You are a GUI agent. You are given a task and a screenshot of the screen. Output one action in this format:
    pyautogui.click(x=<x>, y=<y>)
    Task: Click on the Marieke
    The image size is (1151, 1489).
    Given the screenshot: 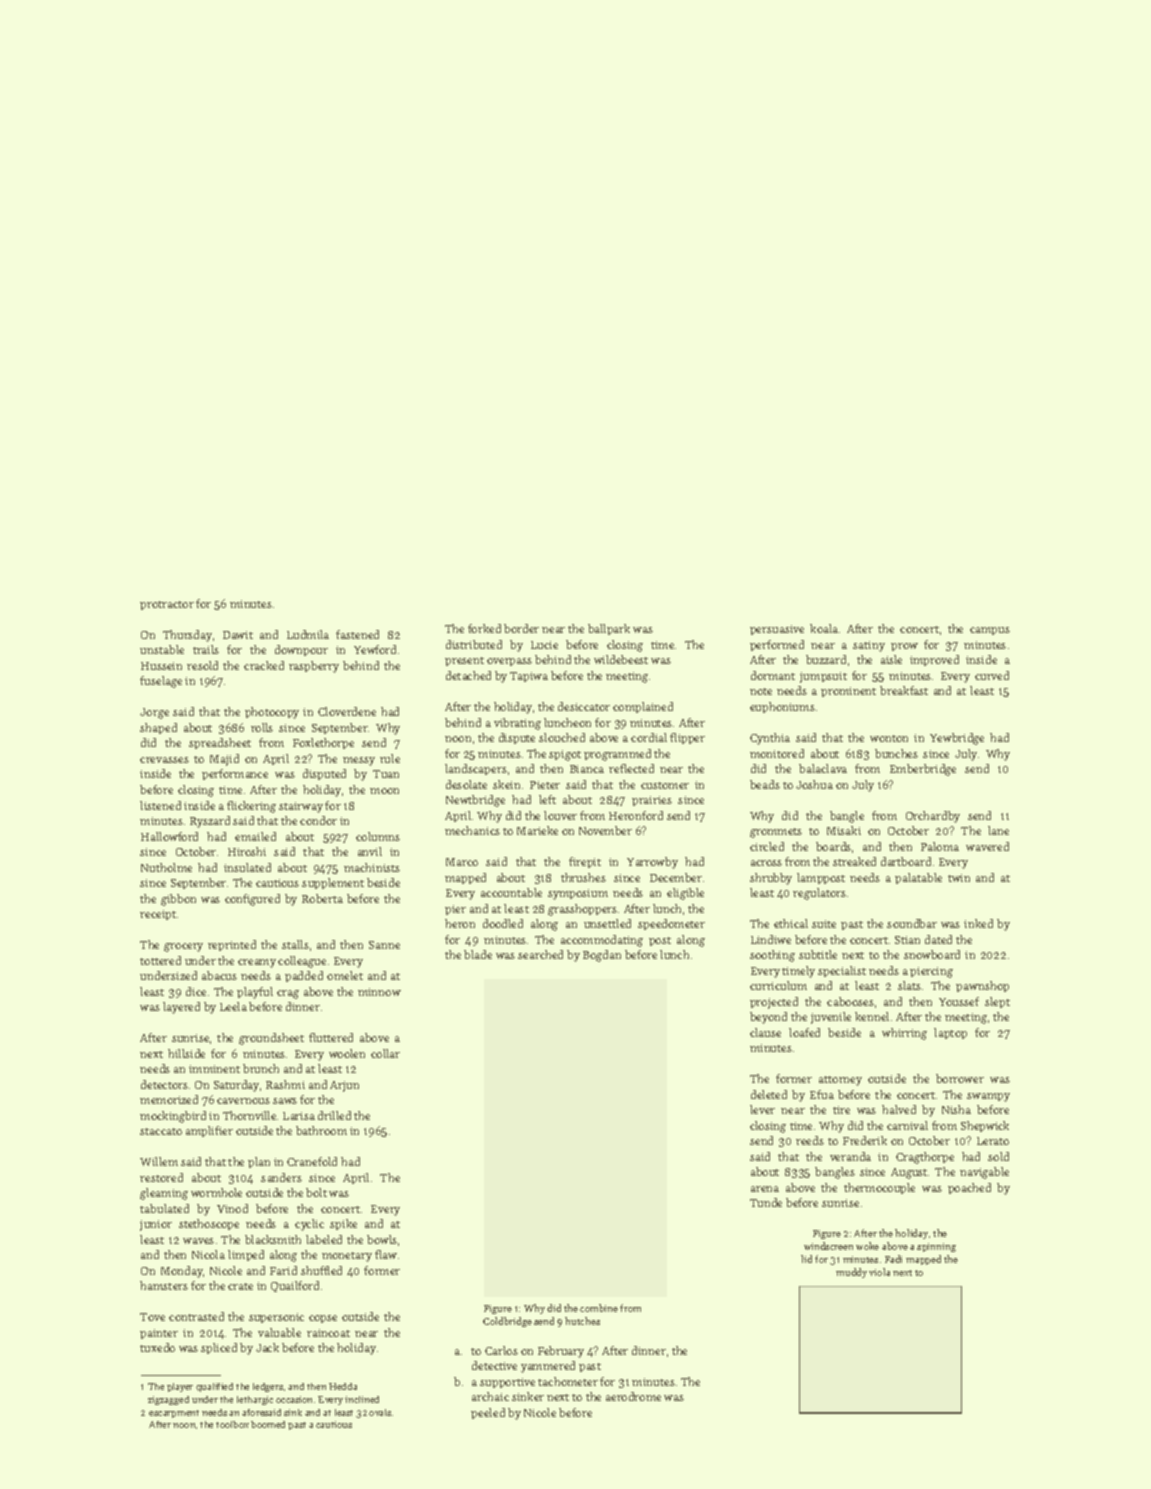 What is the action you would take?
    pyautogui.click(x=537, y=830)
